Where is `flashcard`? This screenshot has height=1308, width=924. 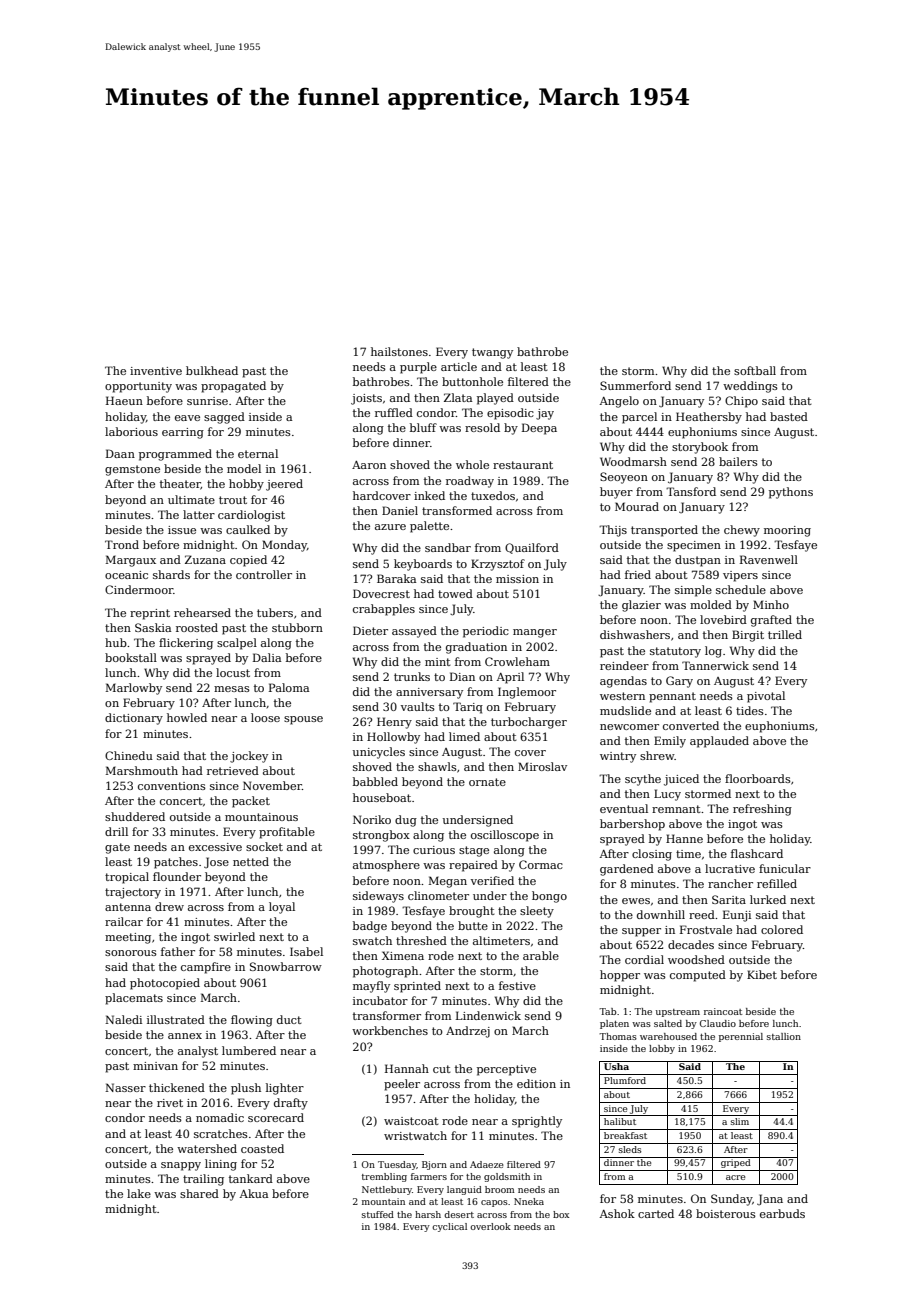 flashcard is located at coordinates (757, 853).
